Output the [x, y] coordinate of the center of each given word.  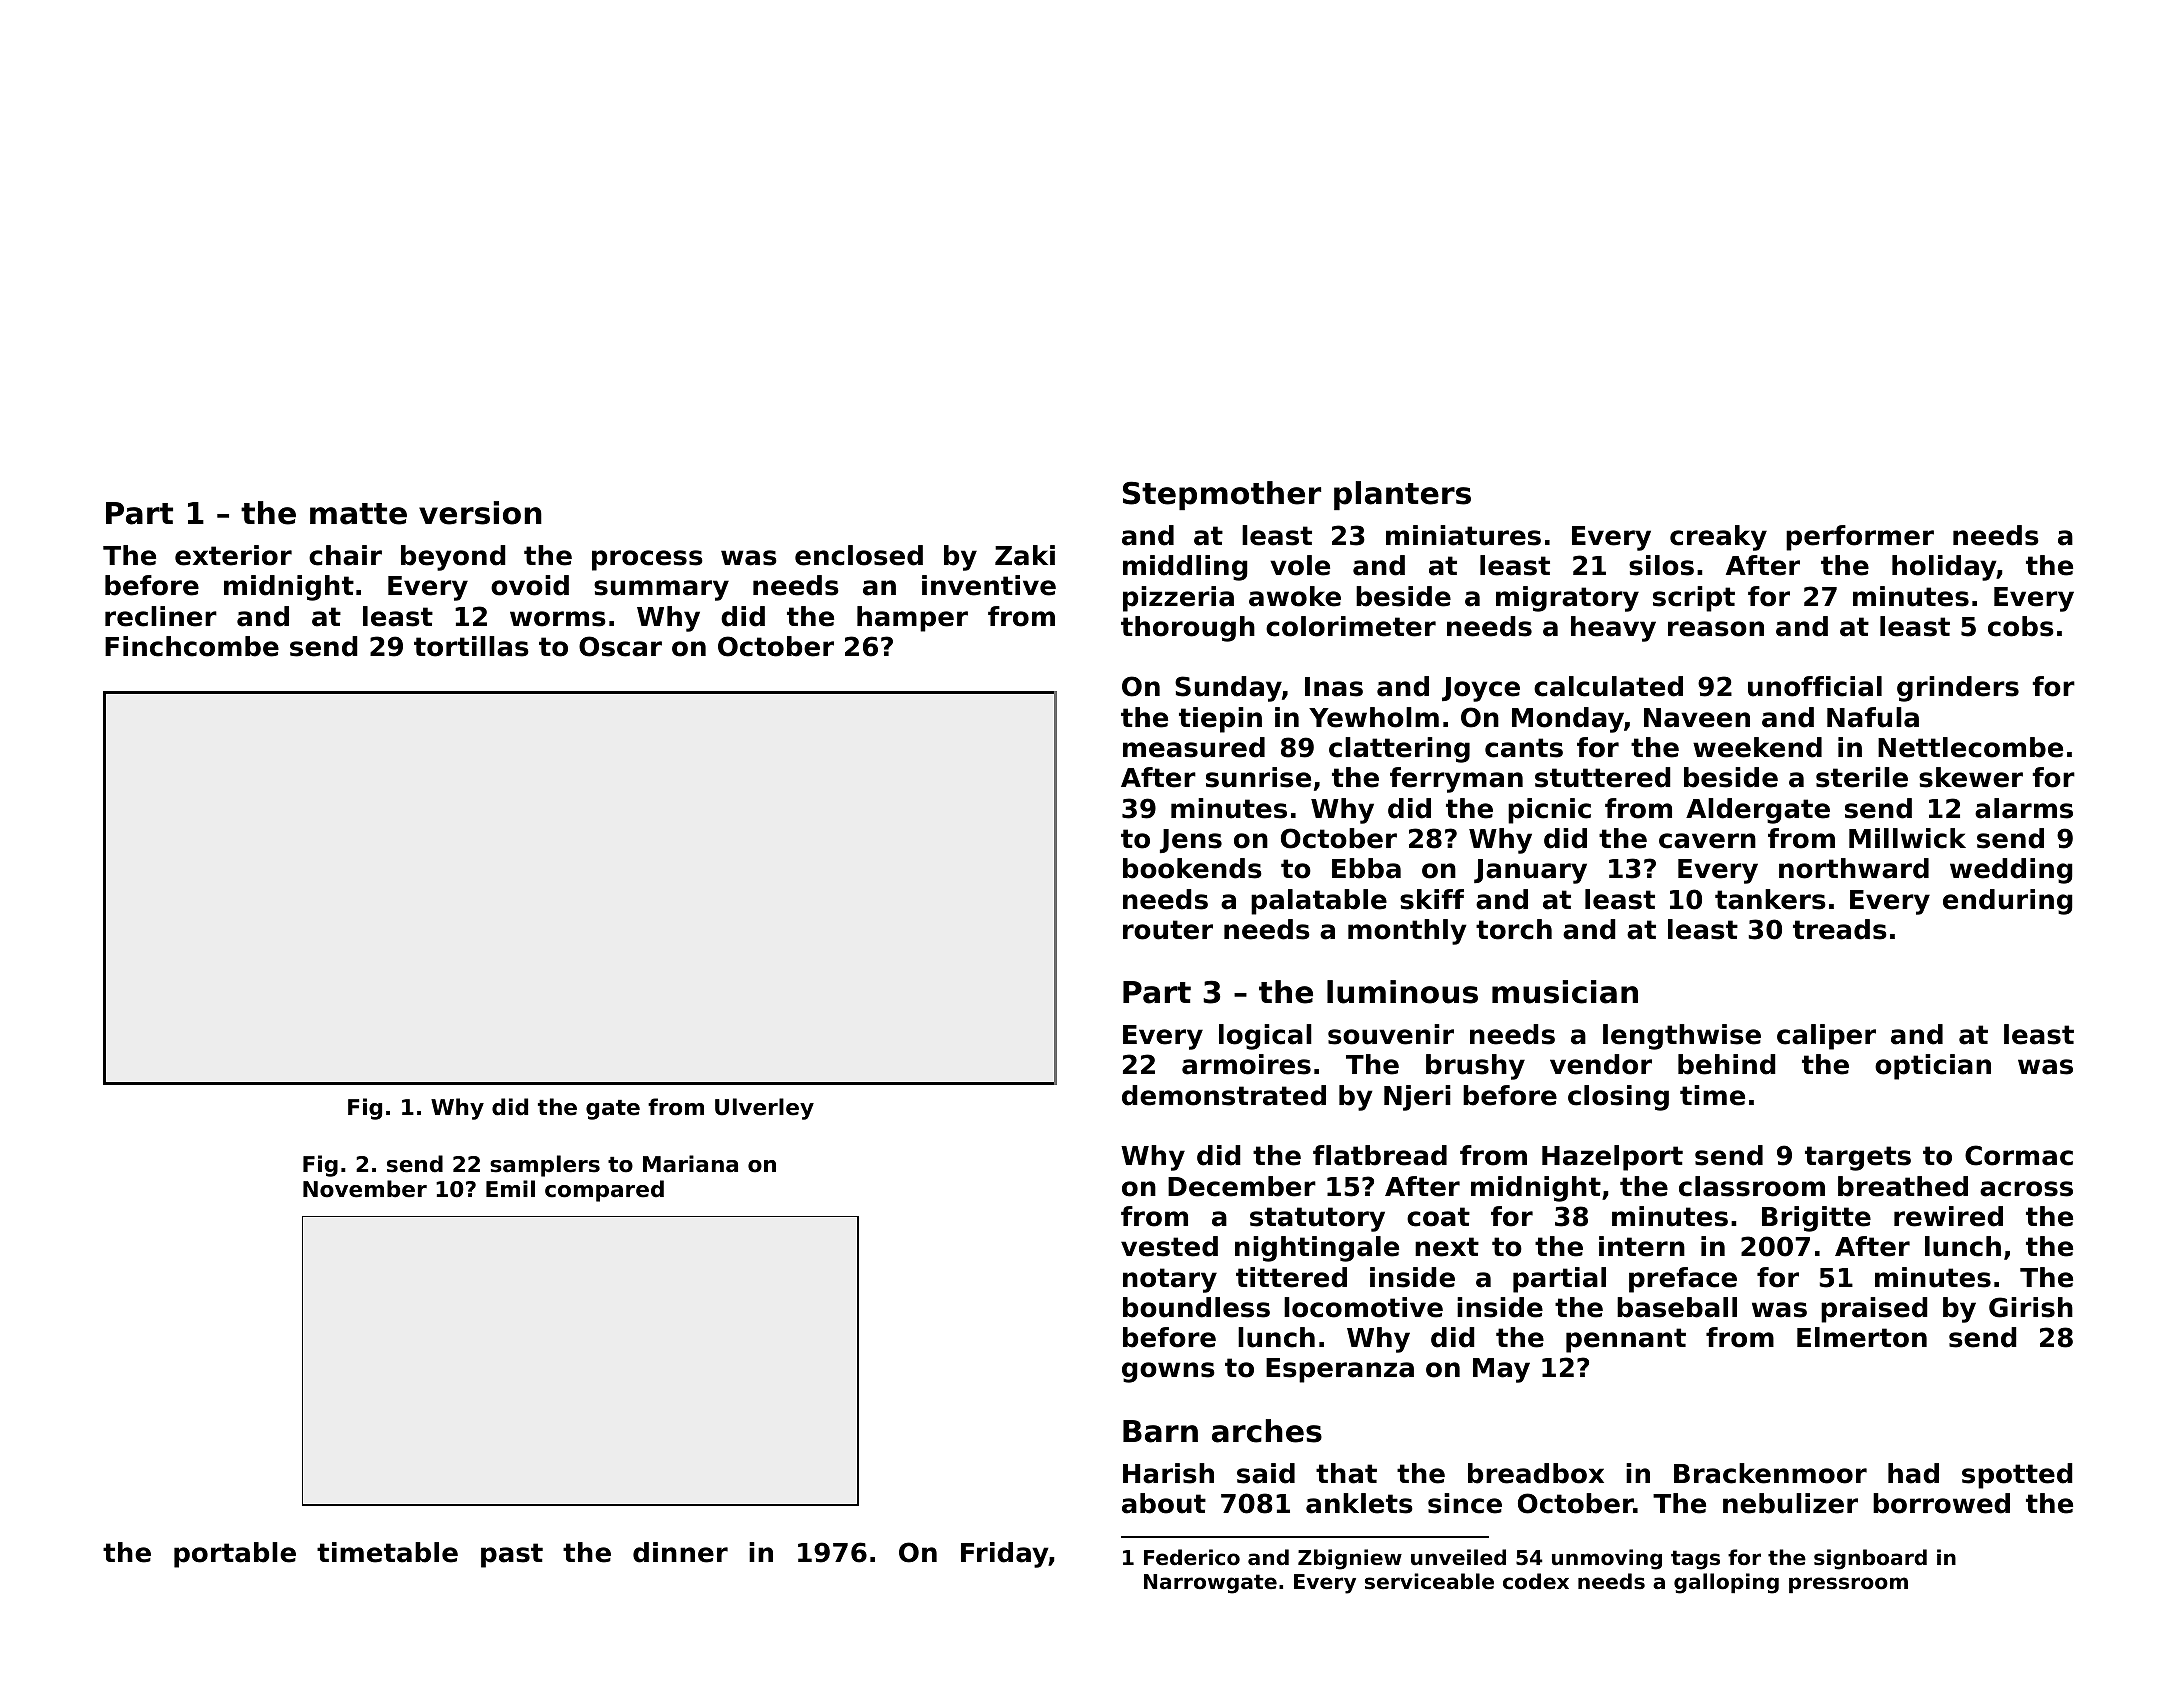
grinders [1958, 689]
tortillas [471, 646]
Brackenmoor [1770, 1473]
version [480, 513]
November [365, 1189]
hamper [912, 619]
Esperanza [1340, 1370]
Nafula [1873, 717]
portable [235, 1555]
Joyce [1481, 689]
